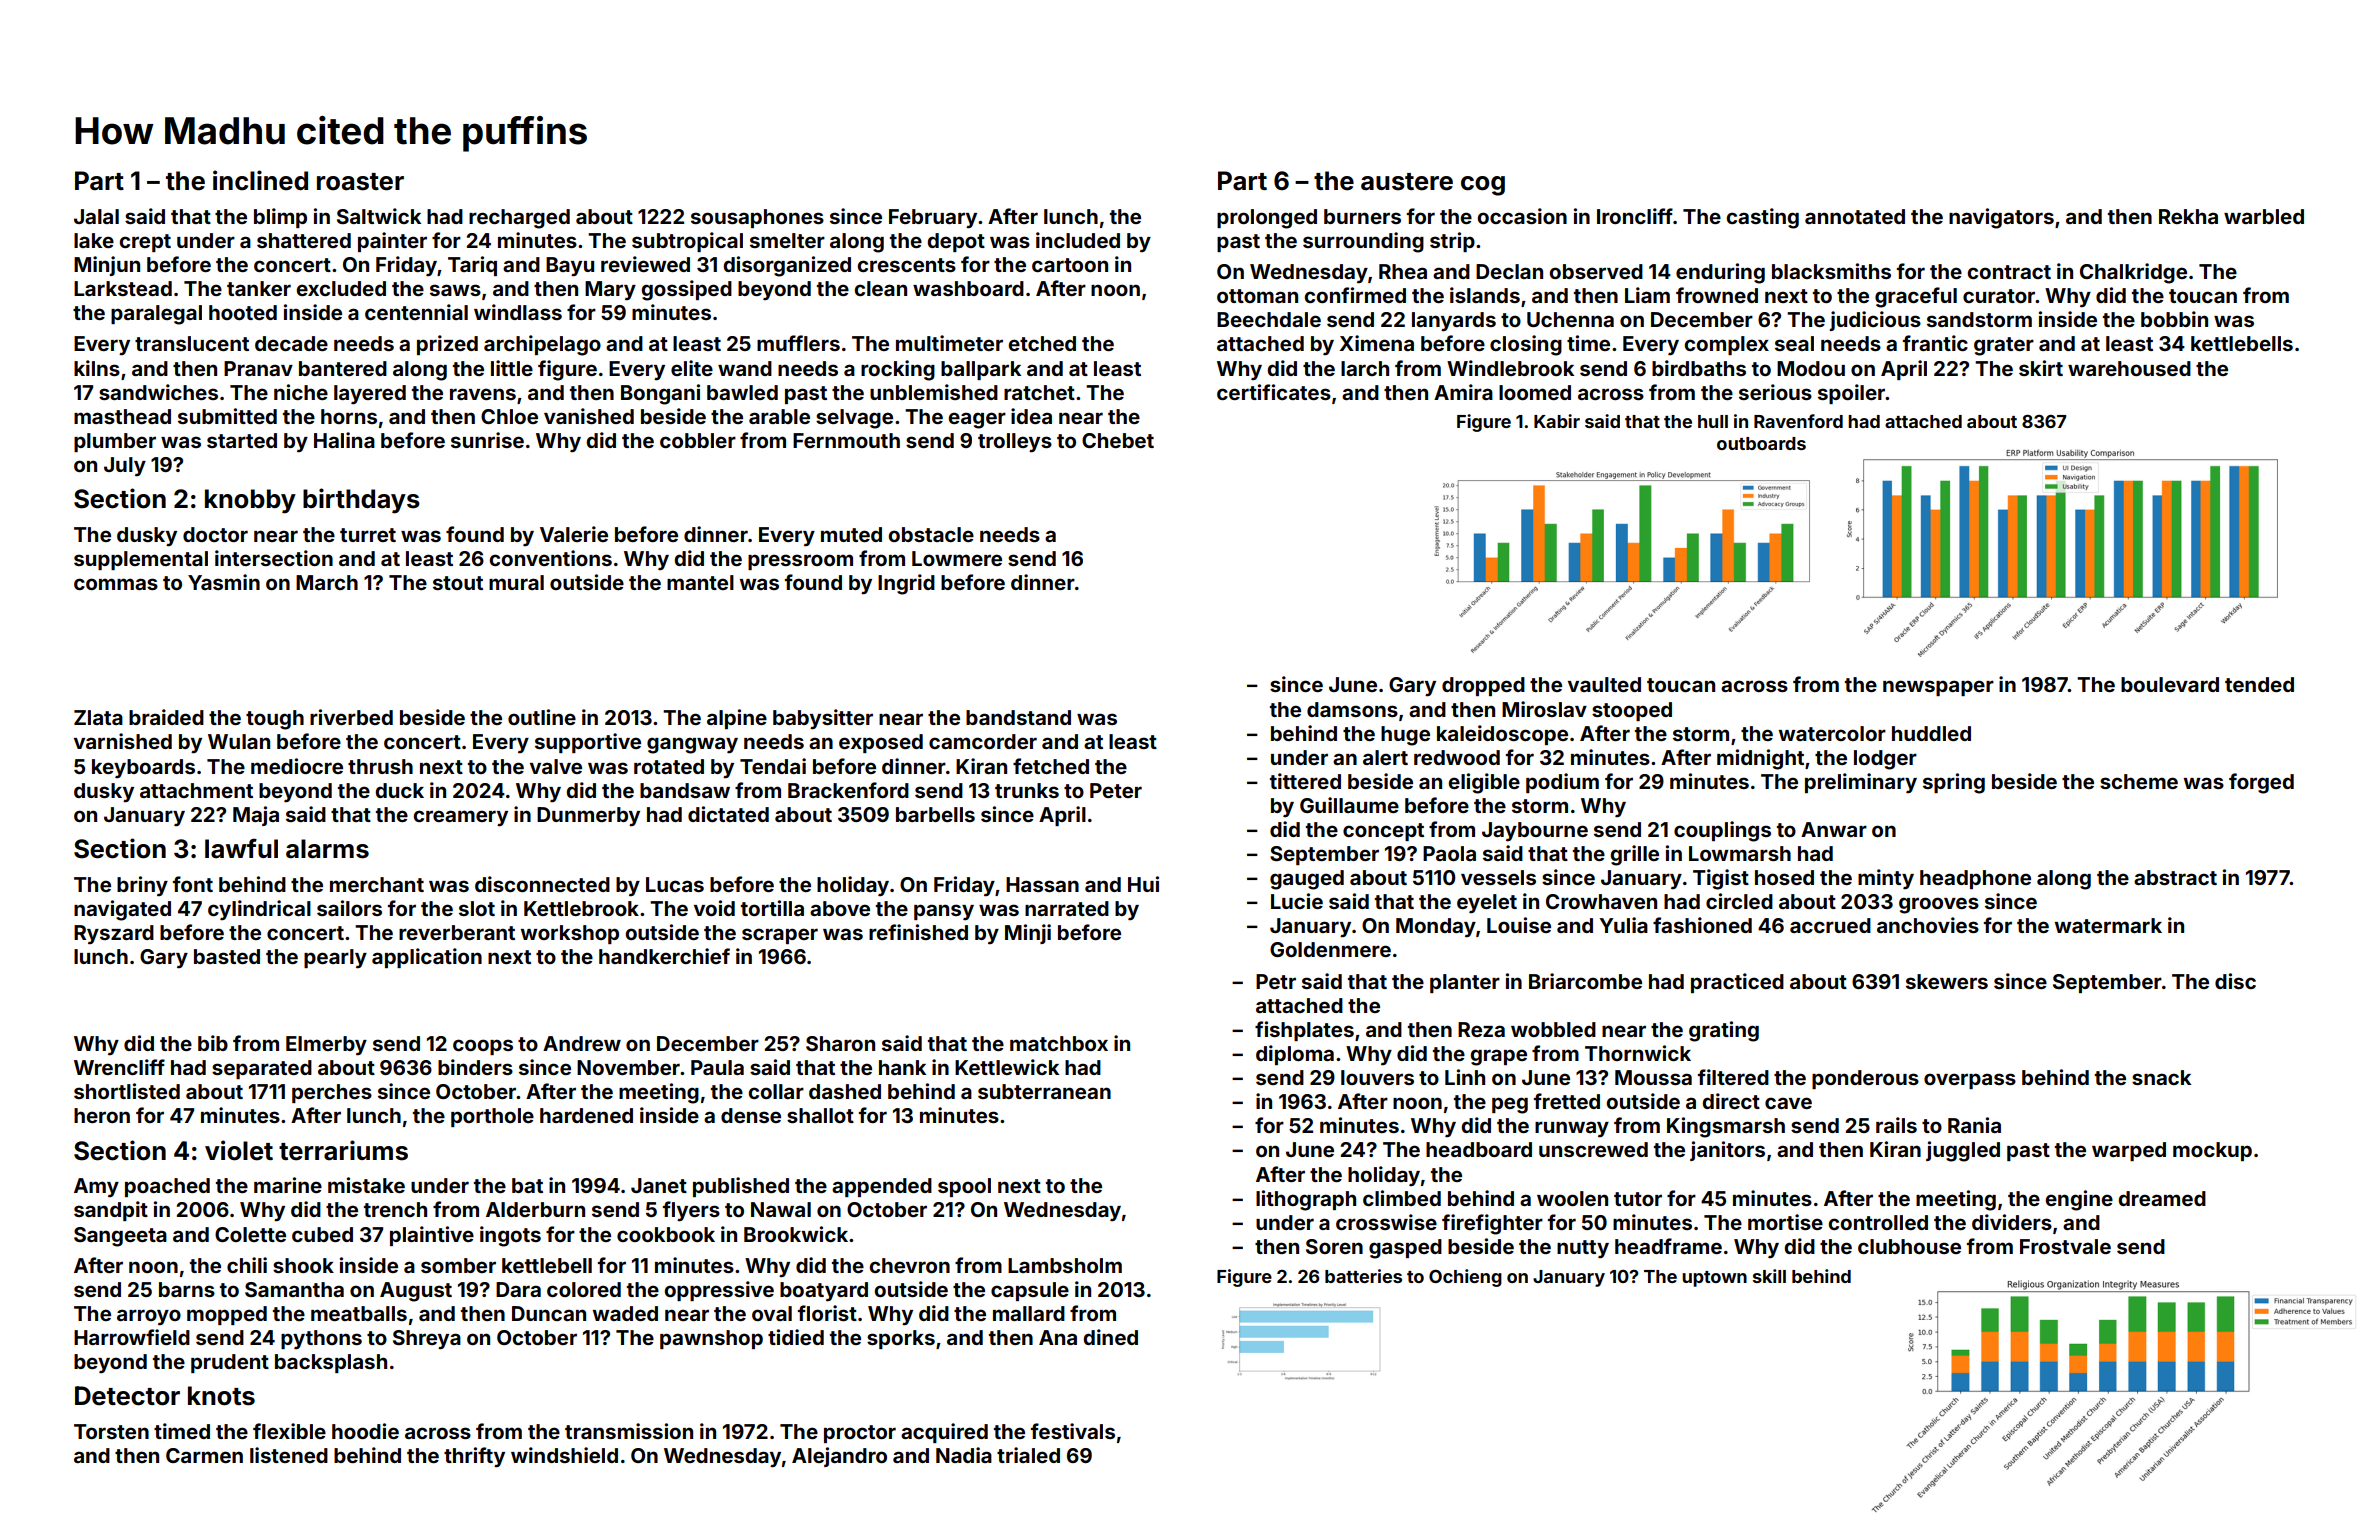  I want to click on flexible, so click(289, 1431).
